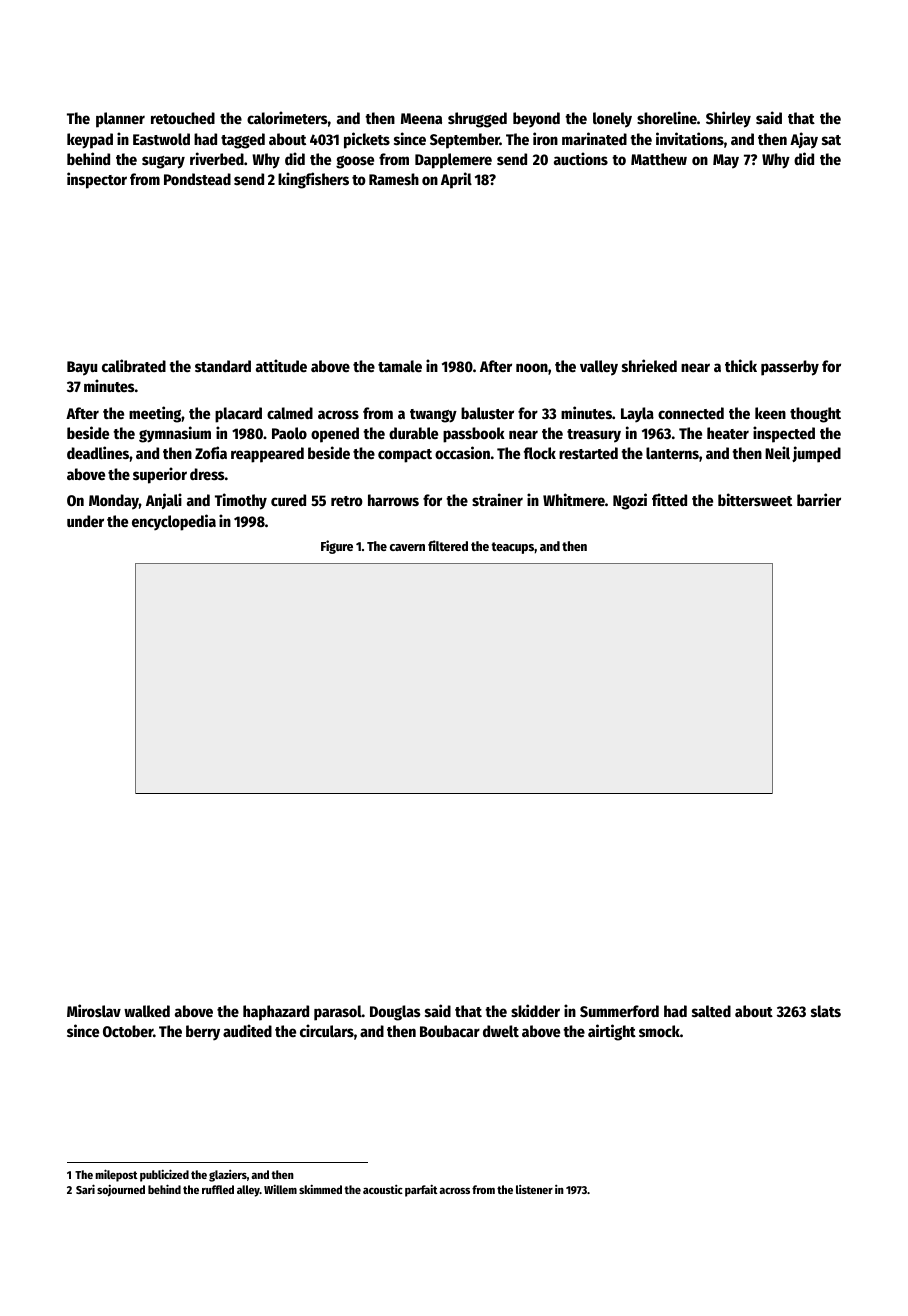  Describe the element at coordinates (790, 368) in the screenshot. I see `passerby` at that location.
